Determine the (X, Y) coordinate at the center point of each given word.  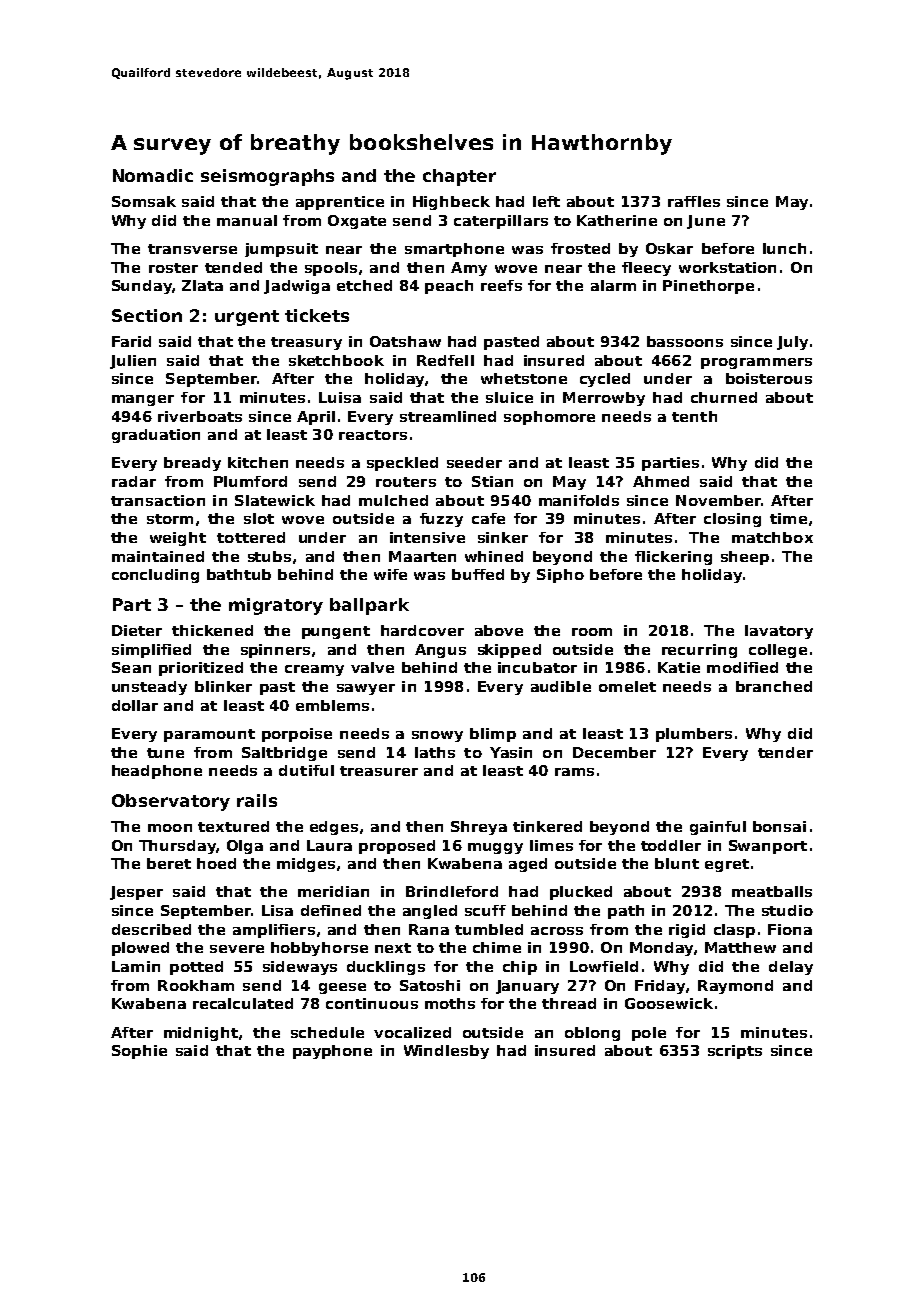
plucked (581, 893)
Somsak (144, 201)
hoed (216, 863)
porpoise (297, 735)
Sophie (139, 1052)
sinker (503, 537)
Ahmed (661, 481)
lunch (784, 248)
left (546, 201)
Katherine (617, 220)
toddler (671, 845)
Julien (133, 362)
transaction (158, 500)
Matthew (740, 947)
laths (435, 752)
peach (449, 287)
